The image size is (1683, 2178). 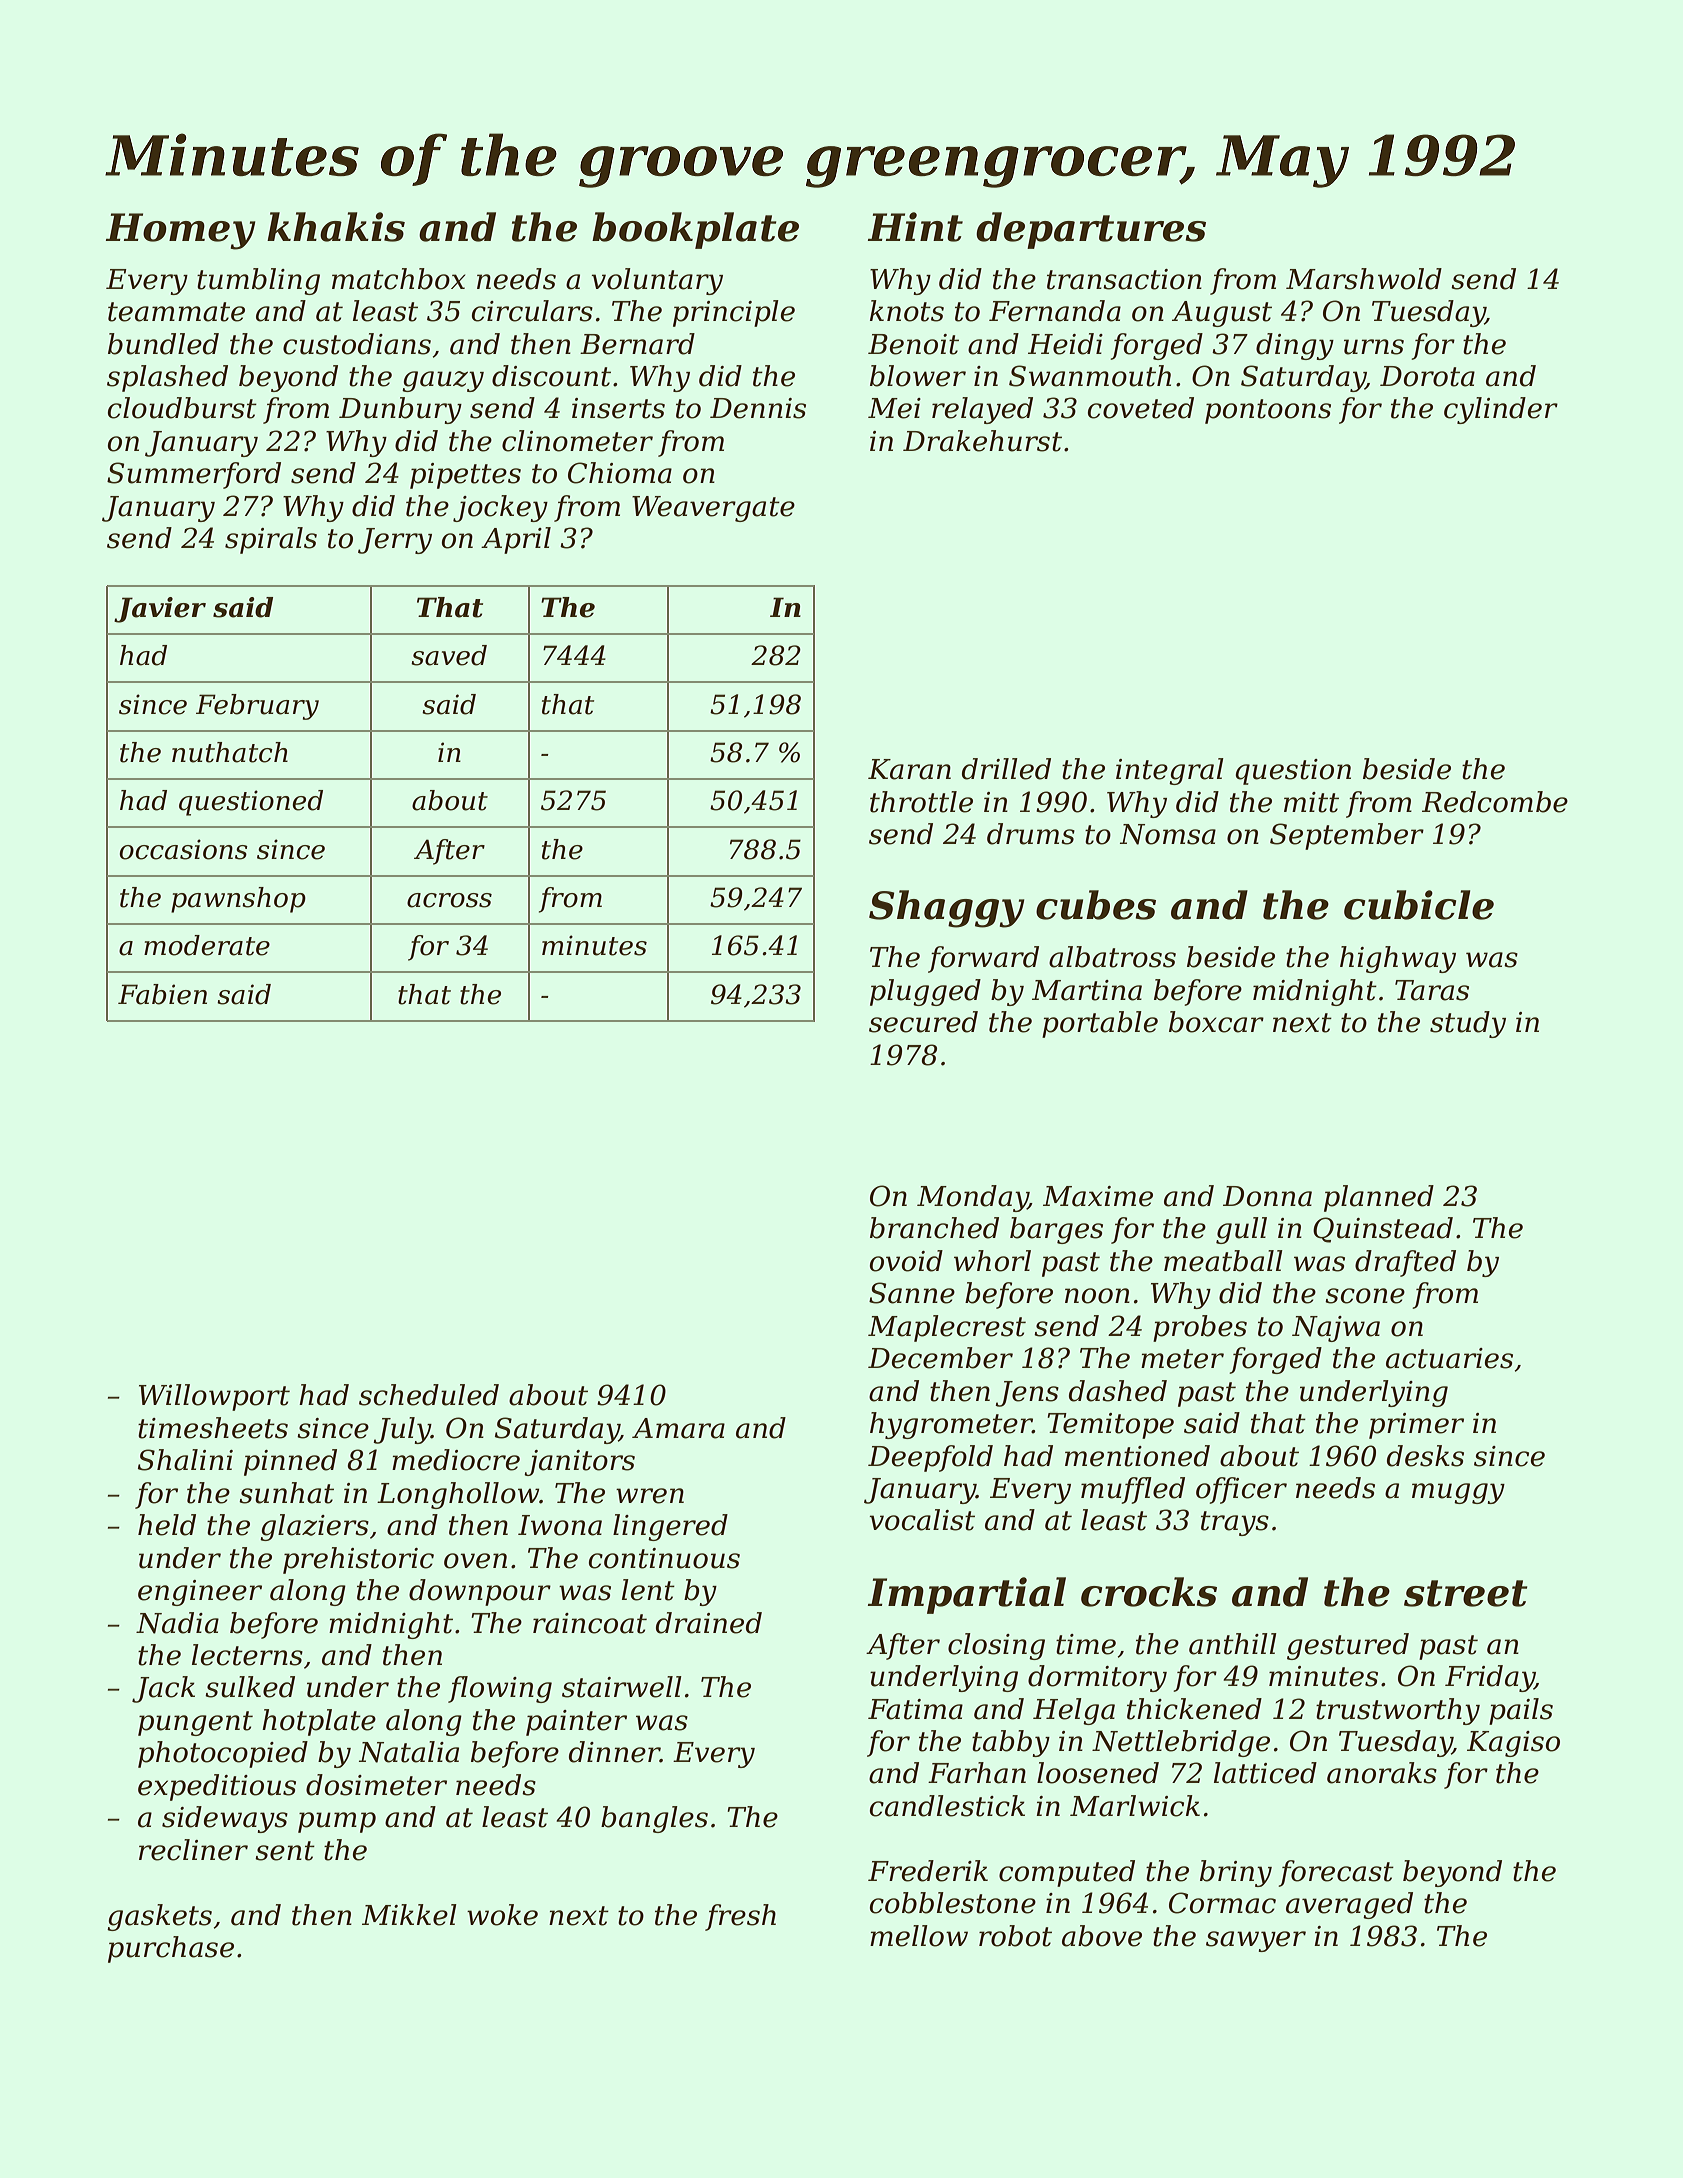 What do you see at coordinates (1468, 1024) in the screenshot?
I see `study` at bounding box center [1468, 1024].
